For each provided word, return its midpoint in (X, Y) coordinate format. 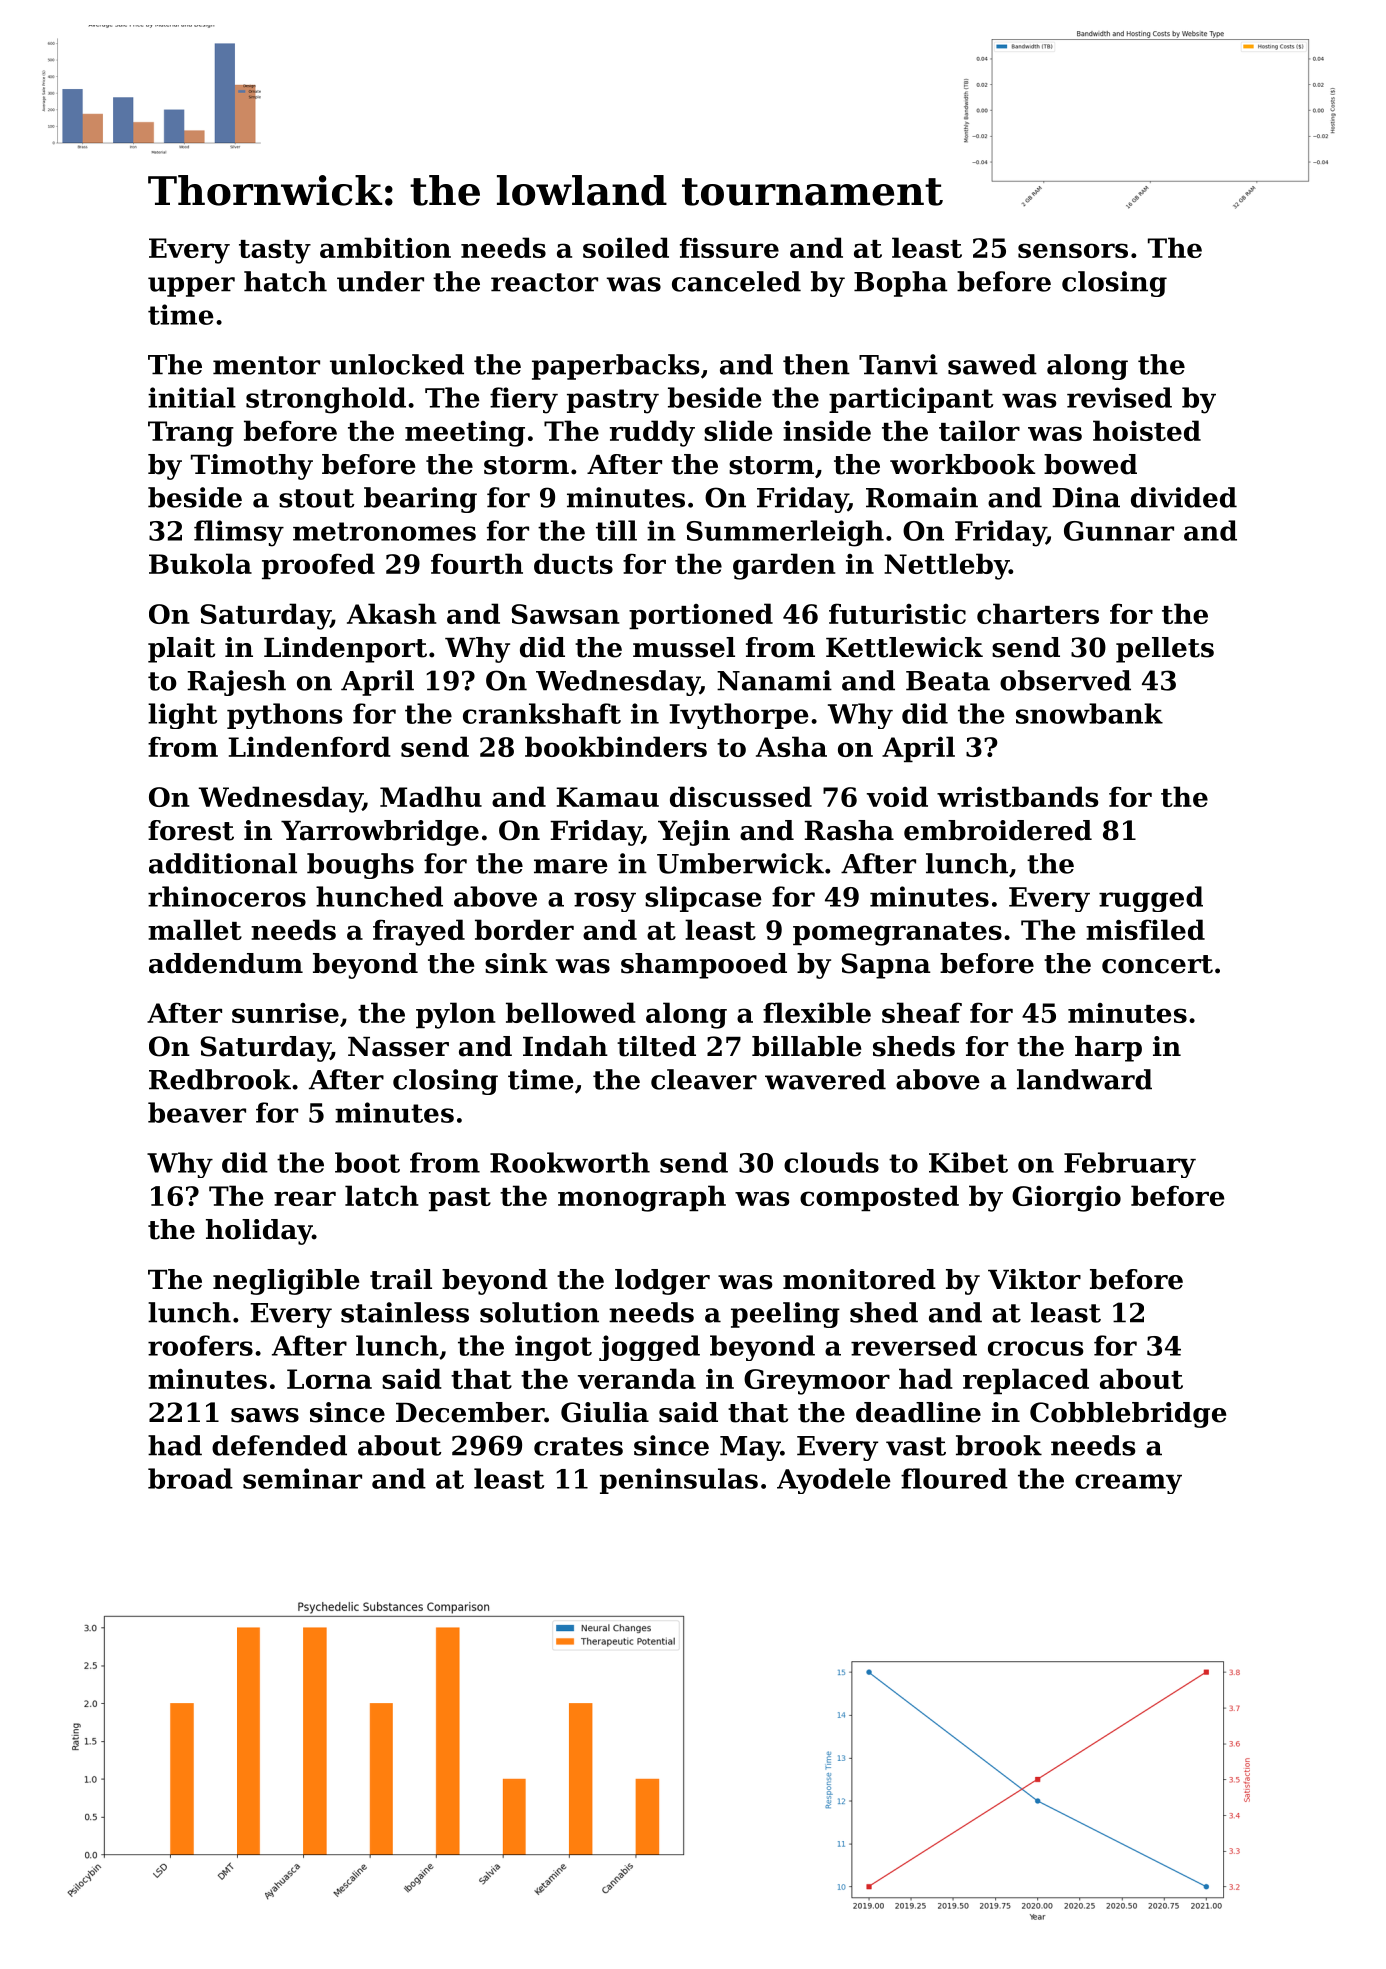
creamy (1128, 1484)
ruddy (652, 433)
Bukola (200, 563)
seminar (302, 1478)
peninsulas (679, 1481)
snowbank (1089, 713)
